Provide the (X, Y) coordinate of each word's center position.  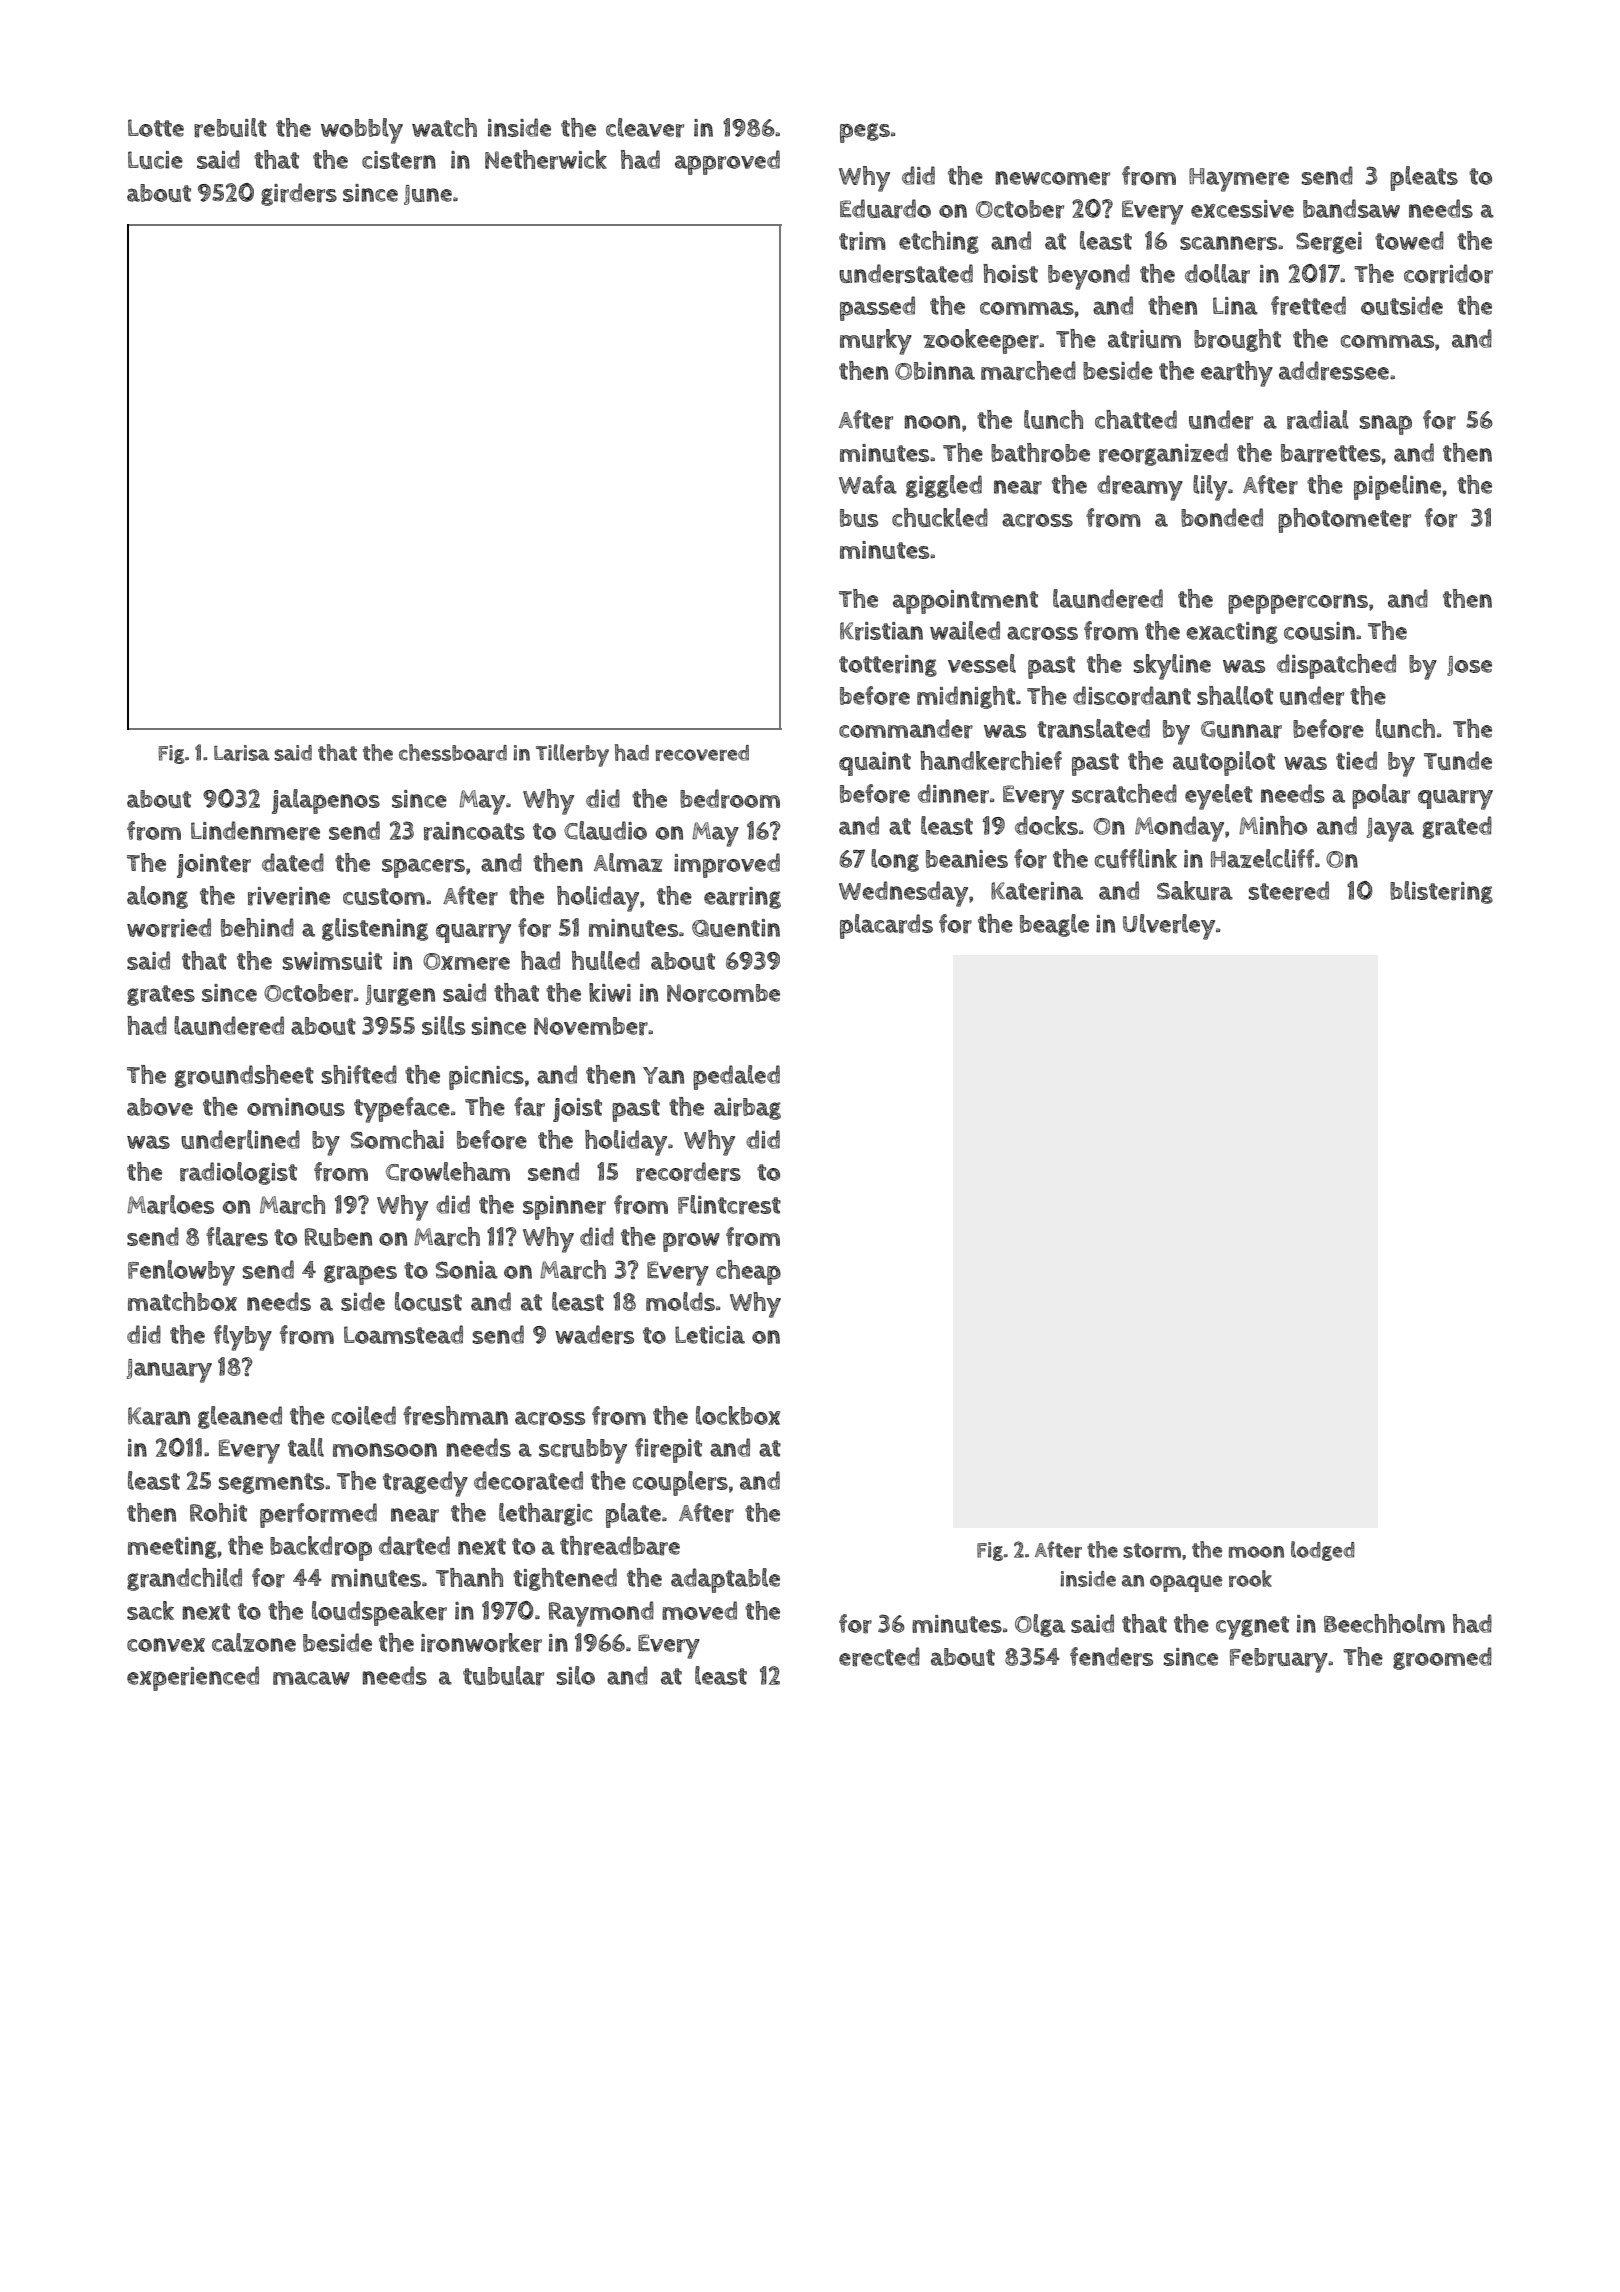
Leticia (710, 1335)
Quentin (736, 928)
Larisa (242, 753)
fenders (1111, 1657)
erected (879, 1657)
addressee (1334, 371)
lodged (1323, 1551)
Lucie (155, 160)
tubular (503, 1676)
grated (1457, 827)
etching (939, 242)
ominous (296, 1107)
